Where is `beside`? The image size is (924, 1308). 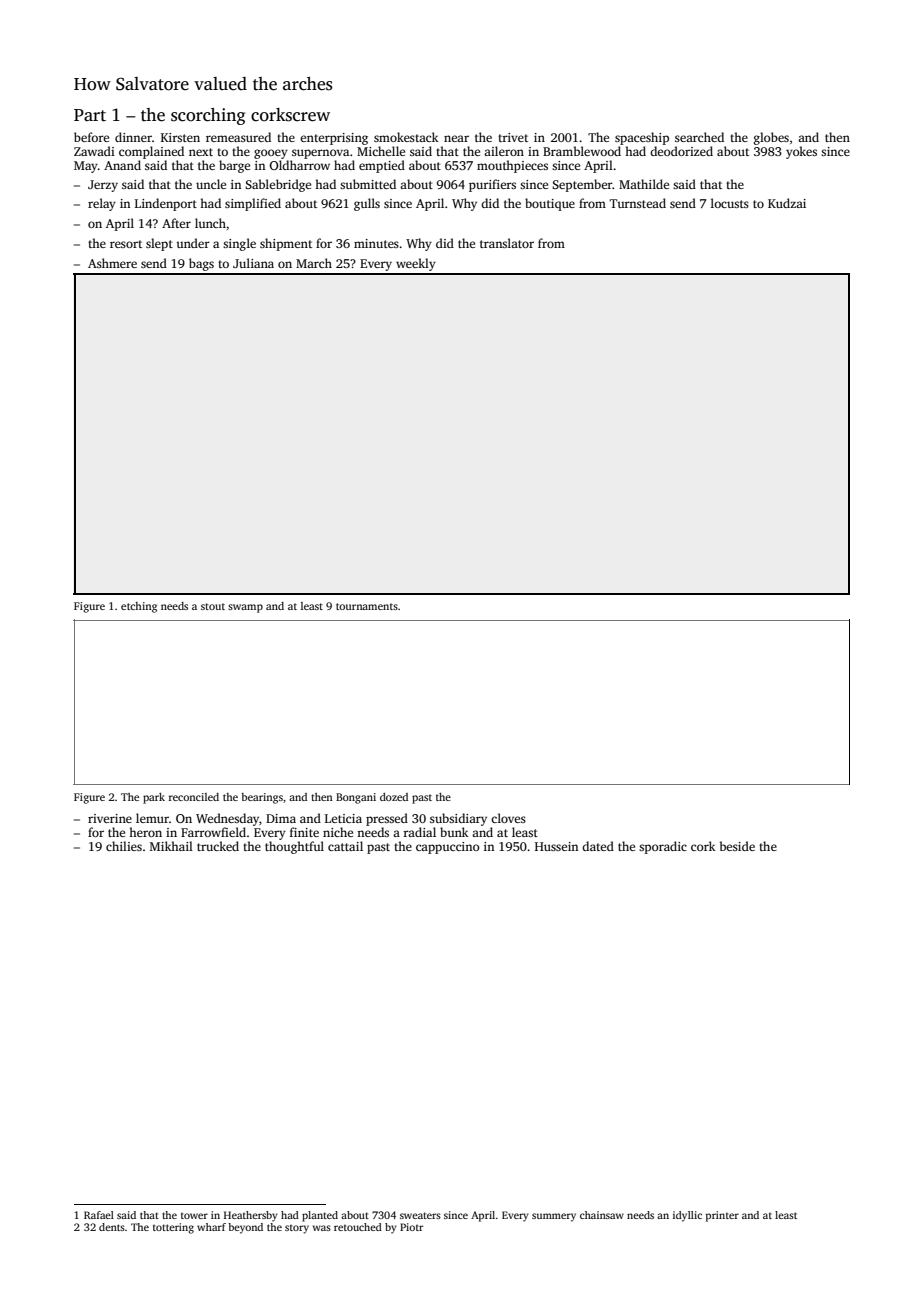 beside is located at coordinates (737, 846).
